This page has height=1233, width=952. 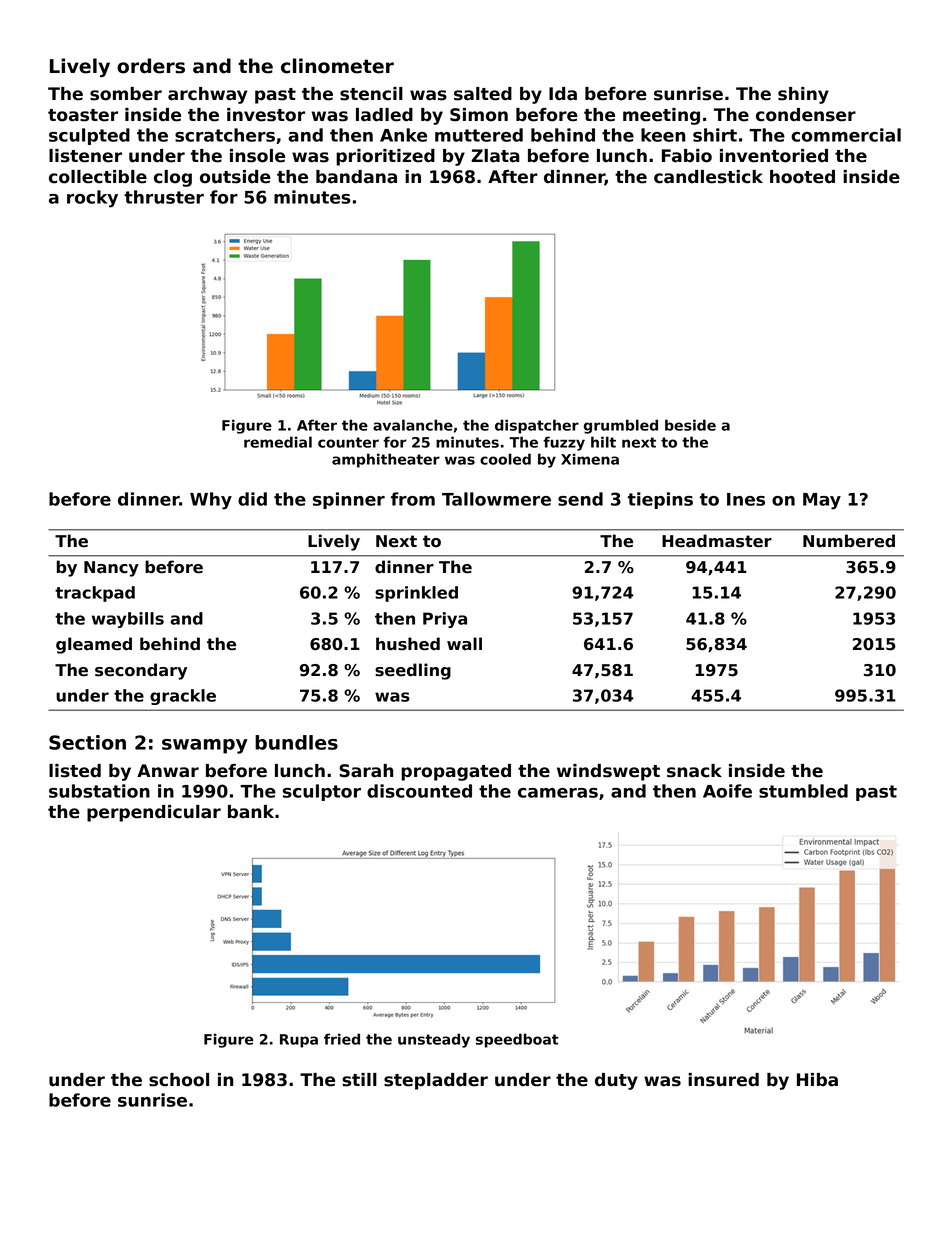 What do you see at coordinates (434, 1040) in the page?
I see `unsteady` at bounding box center [434, 1040].
